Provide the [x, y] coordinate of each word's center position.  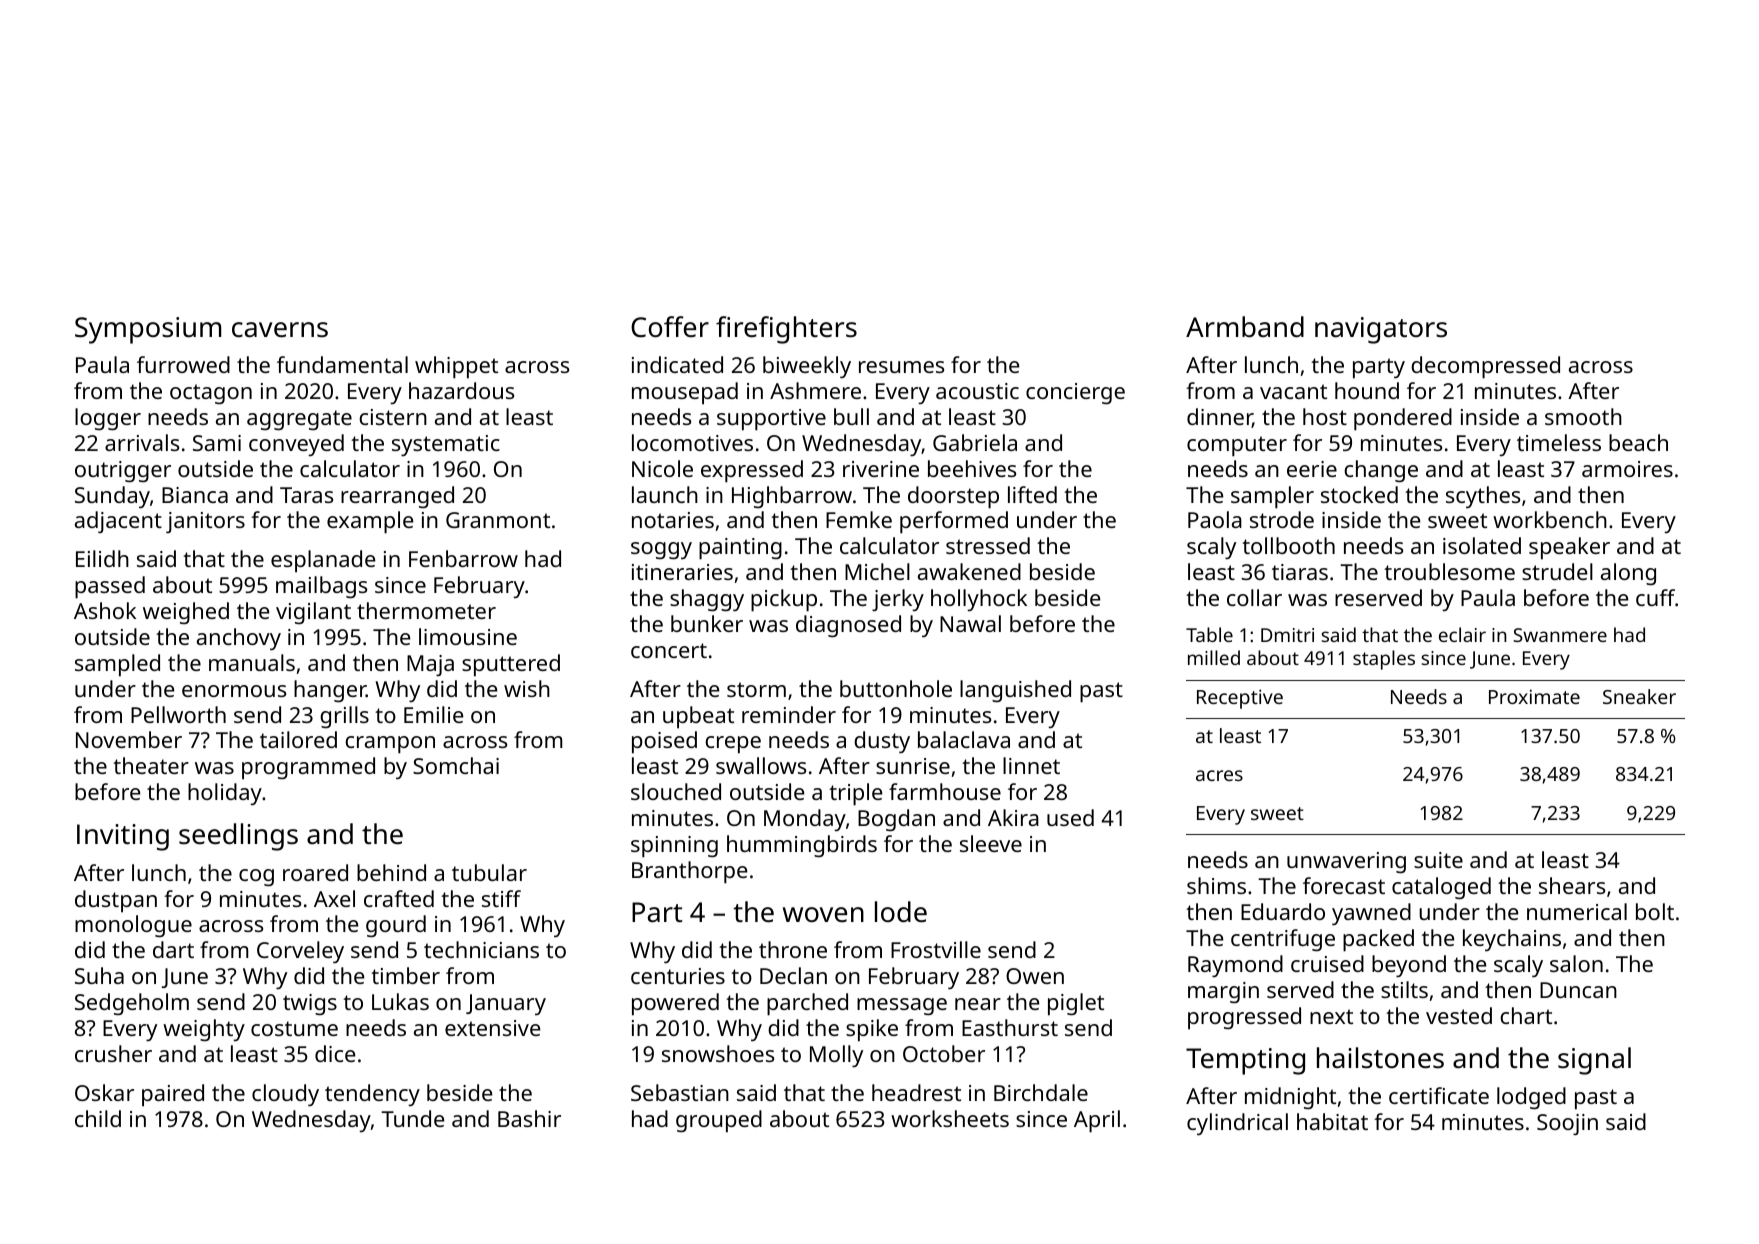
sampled [117, 665]
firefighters [786, 330]
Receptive [1240, 699]
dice [335, 1053]
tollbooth [1288, 545]
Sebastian [680, 1092]
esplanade [323, 561]
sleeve [991, 843]
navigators [1381, 330]
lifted [1032, 494]
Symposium [148, 330]
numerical [1577, 911]
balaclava [964, 739]
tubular [489, 872]
